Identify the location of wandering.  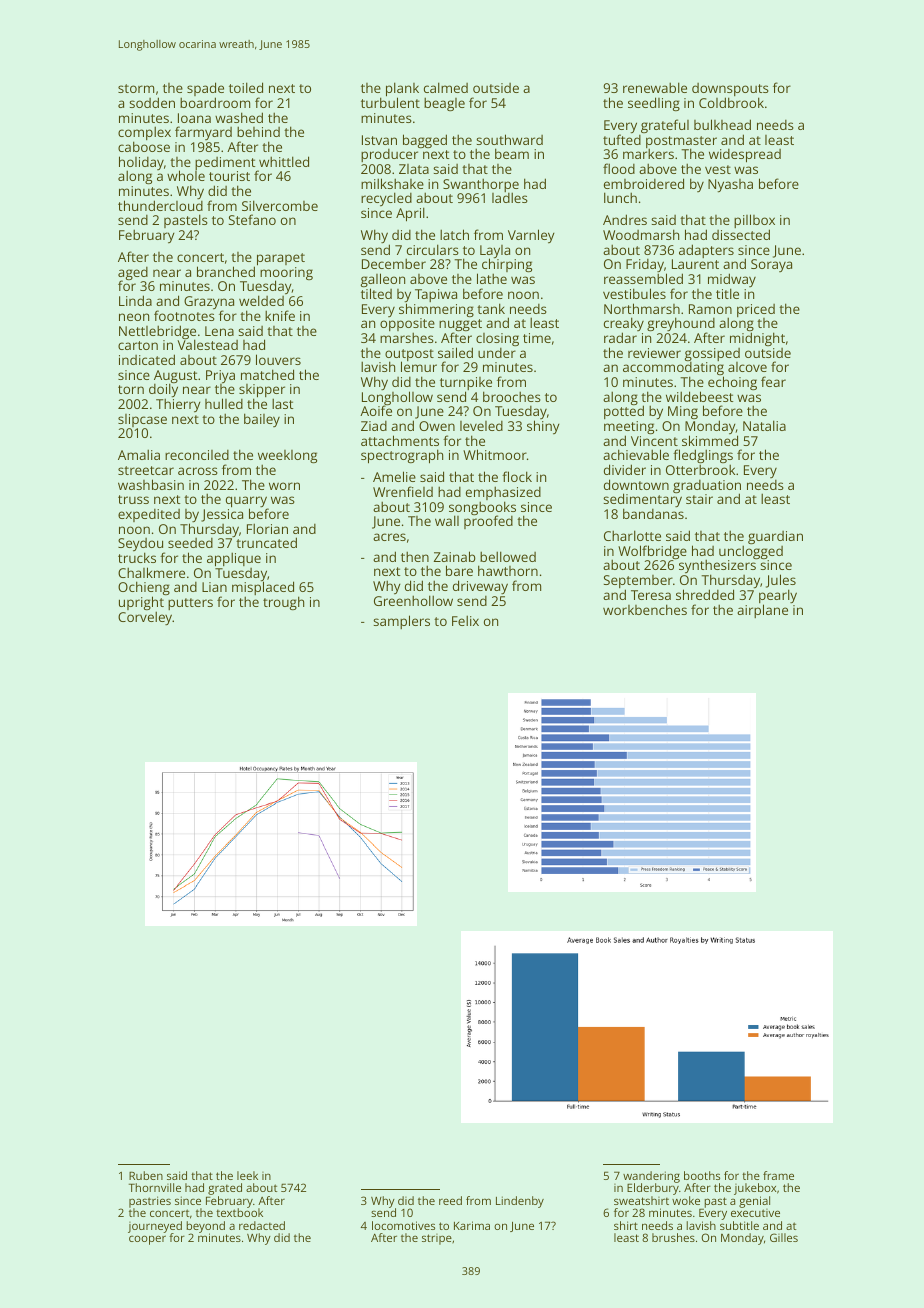
(651, 1177).
